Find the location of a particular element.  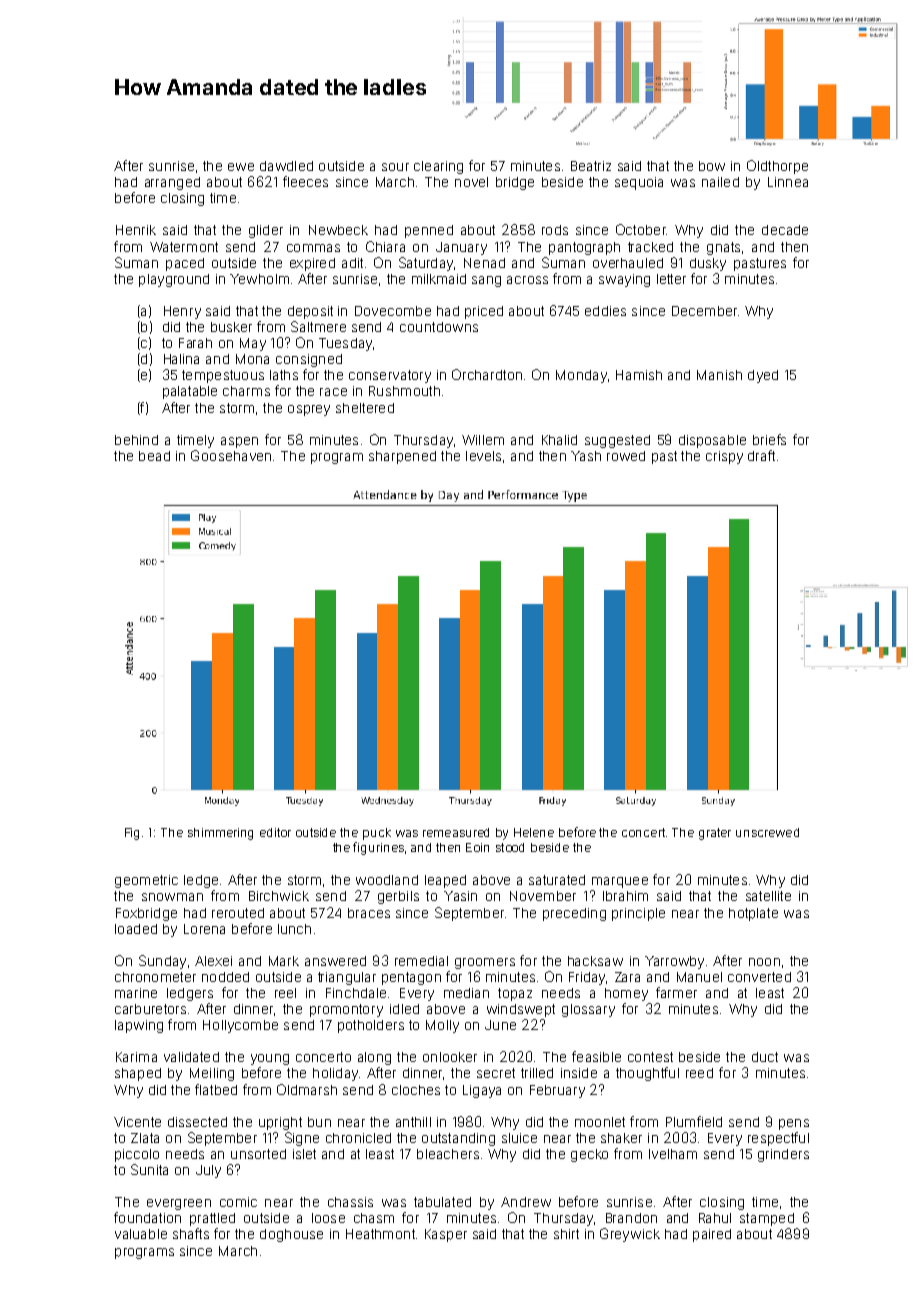

Goosehaven is located at coordinates (231, 455).
